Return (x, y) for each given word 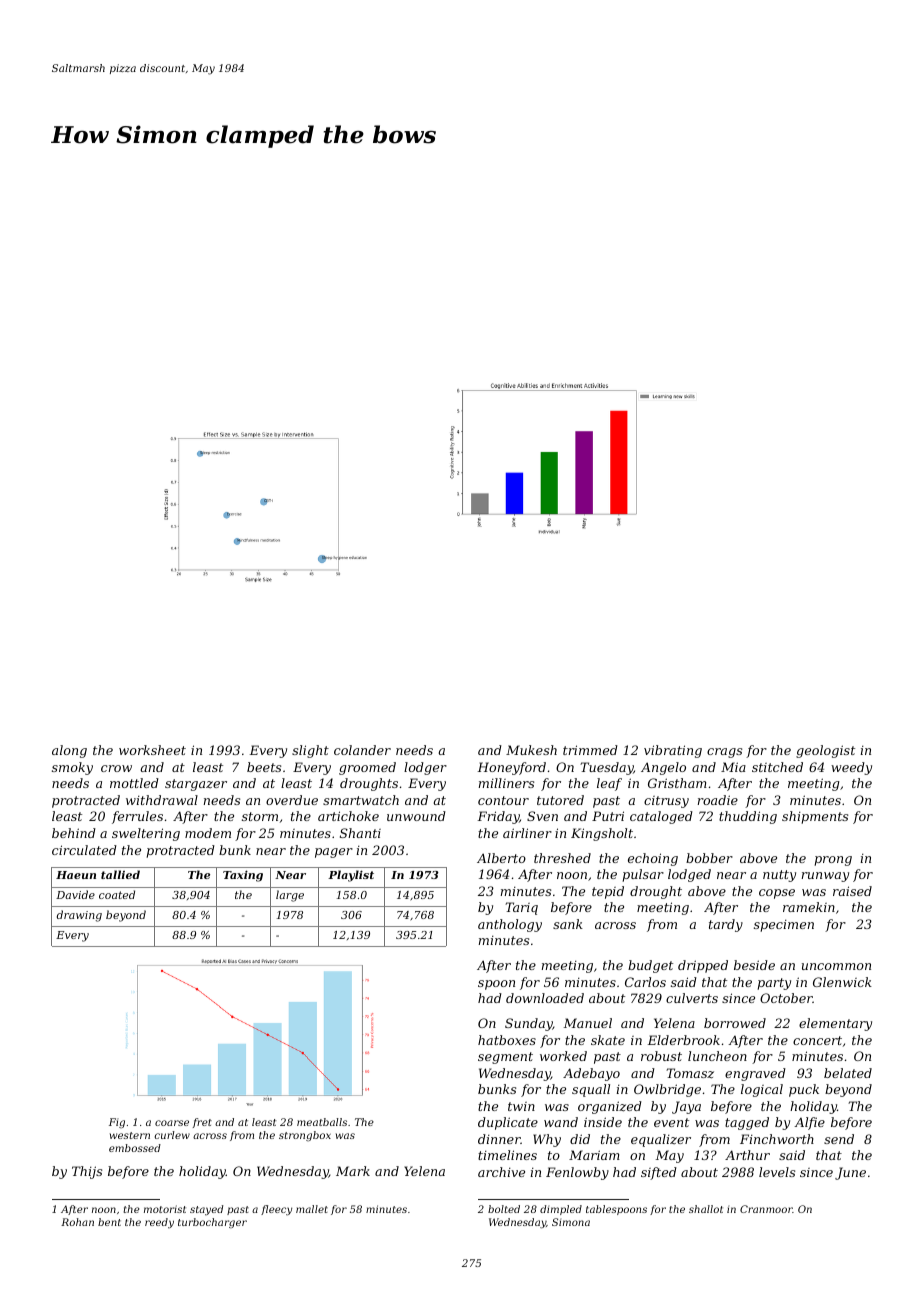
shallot (706, 1209)
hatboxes (507, 1040)
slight (310, 751)
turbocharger (212, 1223)
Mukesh (531, 750)
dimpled (561, 1210)
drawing (79, 916)
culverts (692, 998)
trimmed (590, 750)
